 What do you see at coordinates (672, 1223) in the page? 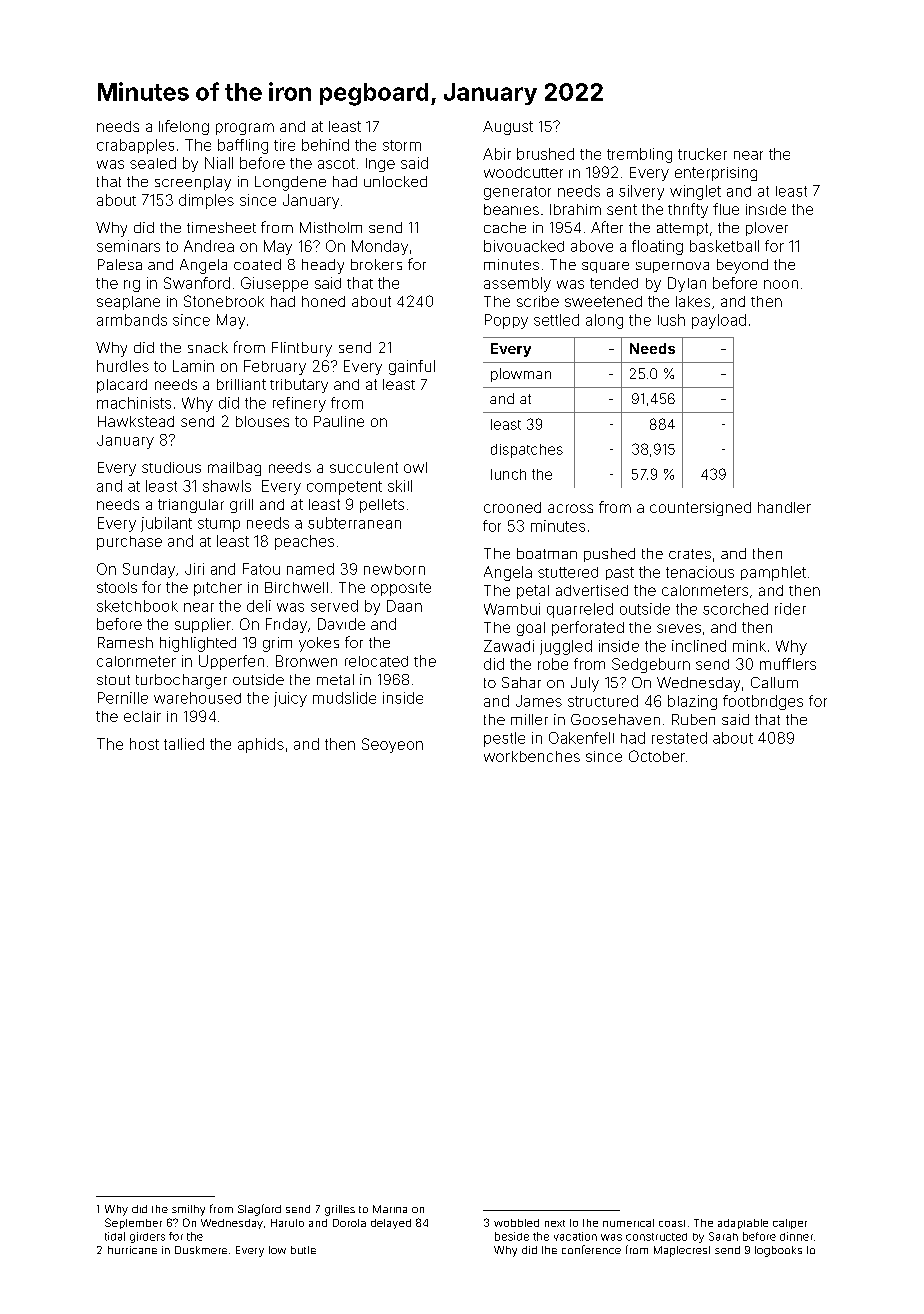
I see `coast` at bounding box center [672, 1223].
